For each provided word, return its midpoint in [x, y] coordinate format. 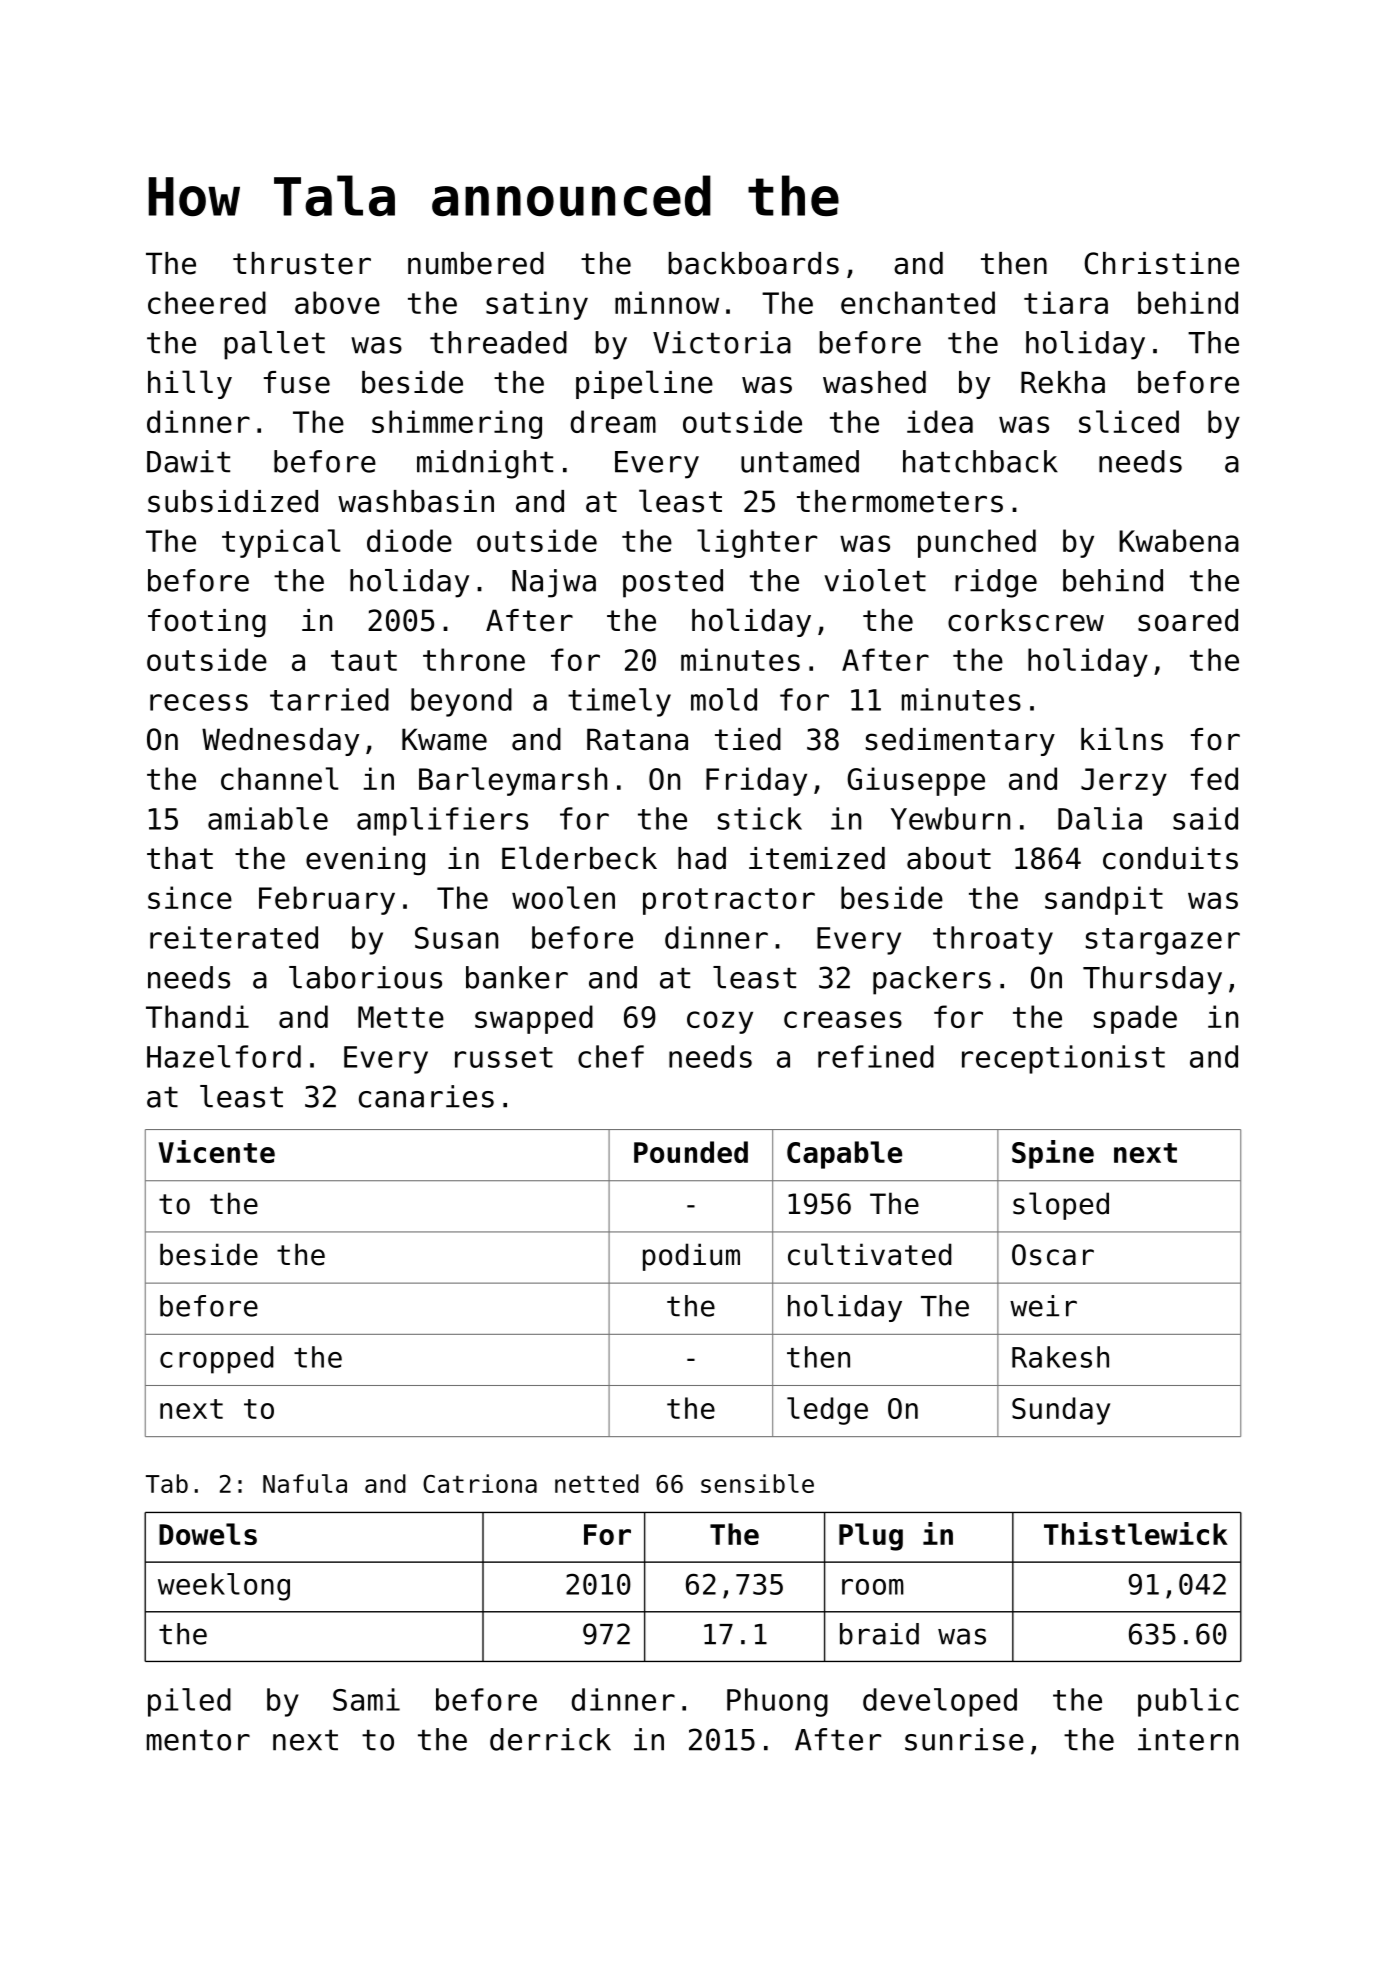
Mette [401, 1017]
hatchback [980, 461]
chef [611, 1056]
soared [1188, 620]
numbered [476, 263]
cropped [217, 1360]
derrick [550, 1739]
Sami [366, 1699]
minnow [667, 302]
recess [199, 702]
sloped [1061, 1206]
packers [932, 980]
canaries [426, 1096]
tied [748, 739]
